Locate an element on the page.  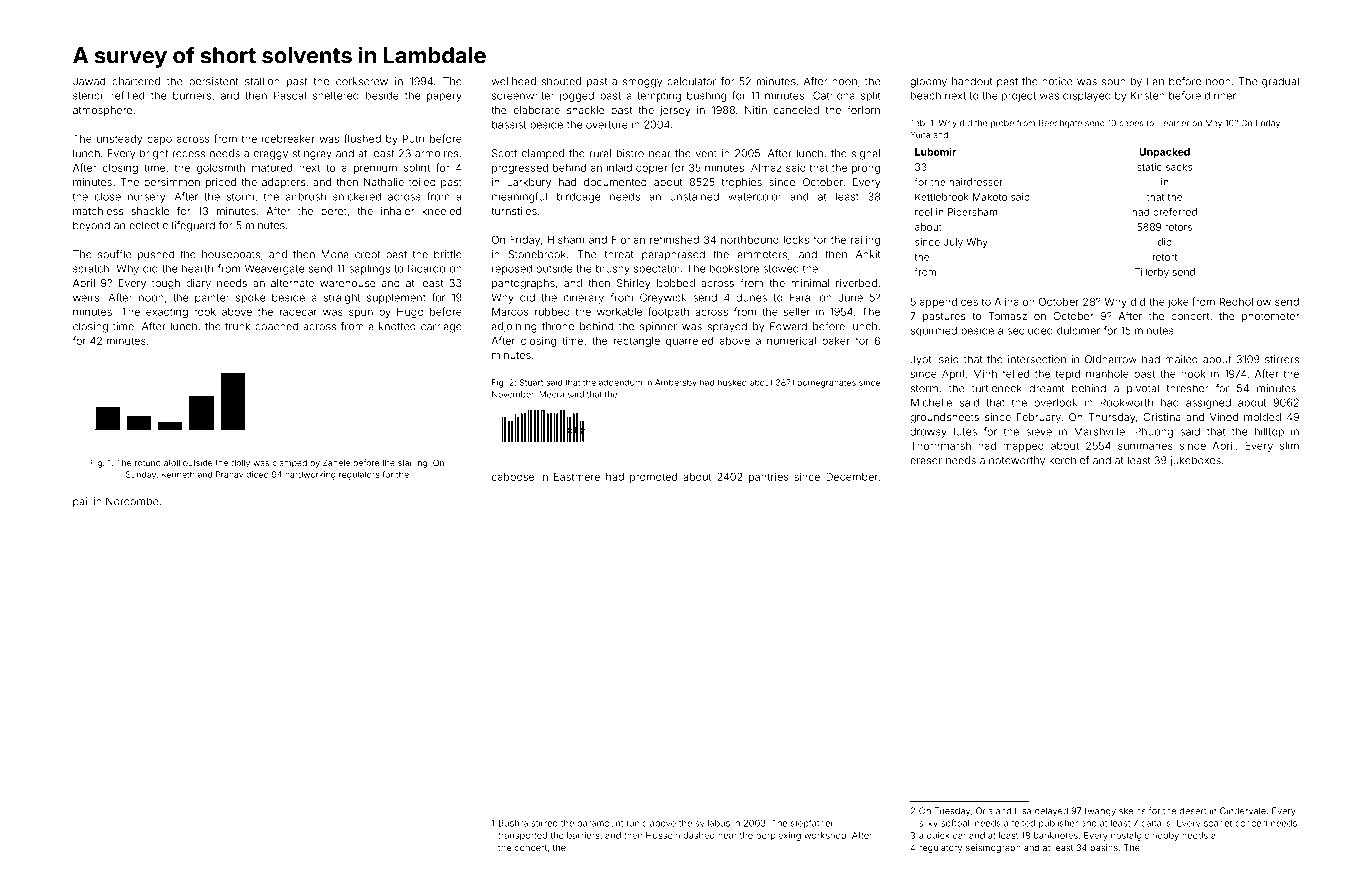
Cindervale is located at coordinates (1243, 811).
